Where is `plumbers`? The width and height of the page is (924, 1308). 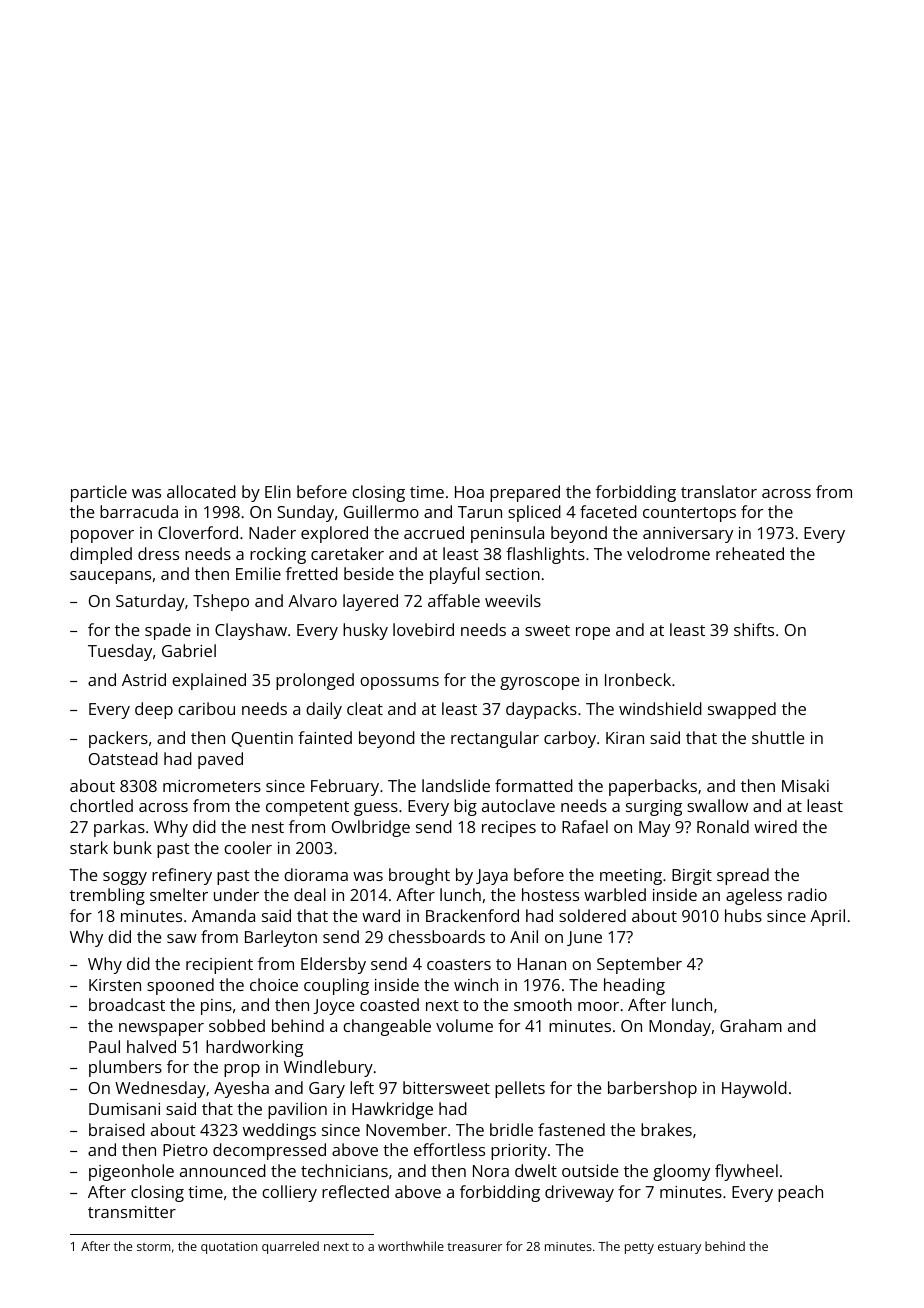
plumbers is located at coordinates (125, 1068).
